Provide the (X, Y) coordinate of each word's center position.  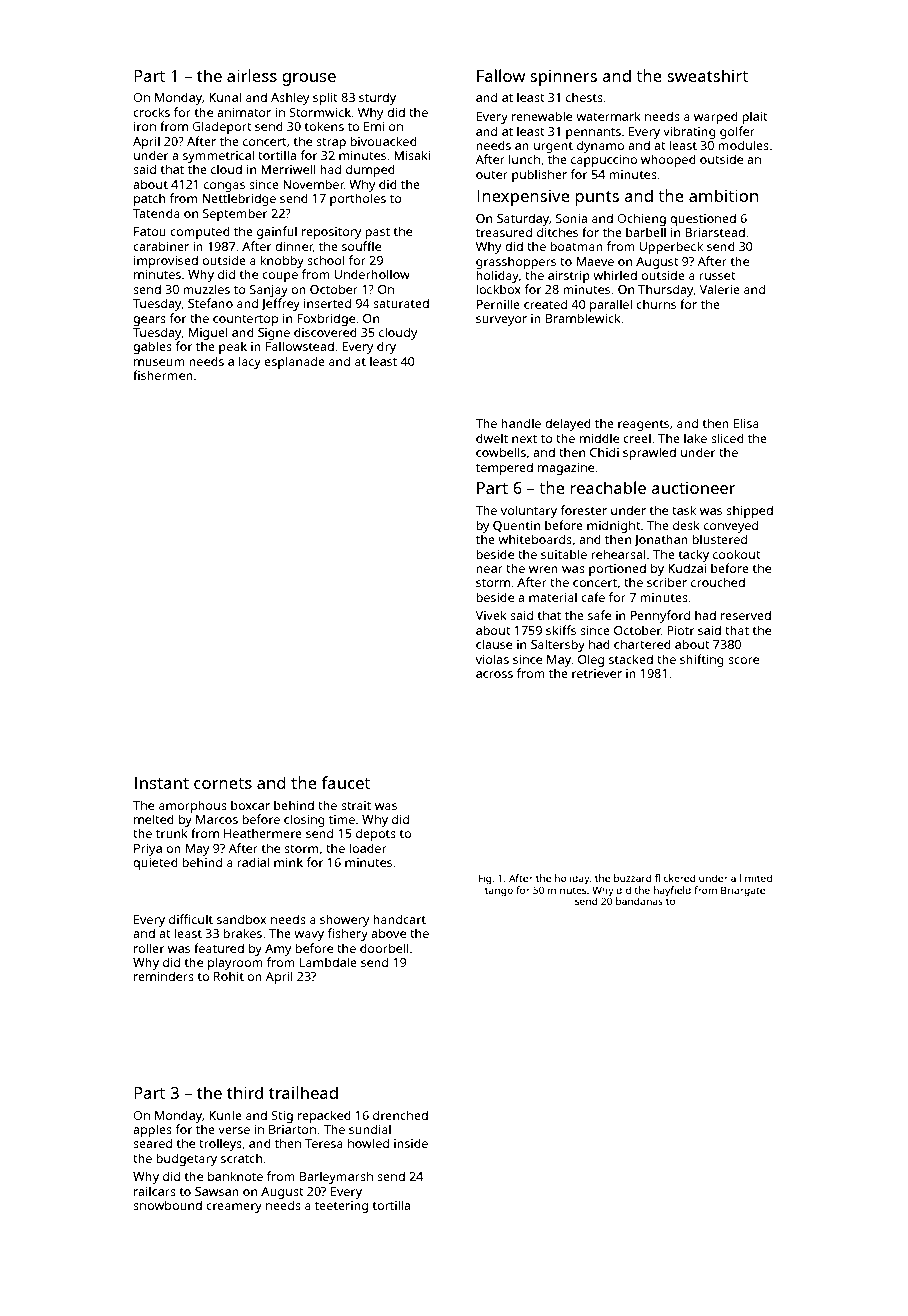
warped (716, 117)
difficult (191, 919)
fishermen (163, 375)
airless (252, 75)
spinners (563, 78)
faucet (345, 782)
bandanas (639, 901)
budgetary (186, 1159)
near (489, 569)
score (743, 660)
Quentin (516, 526)
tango (499, 892)
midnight (614, 526)
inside (411, 1143)
